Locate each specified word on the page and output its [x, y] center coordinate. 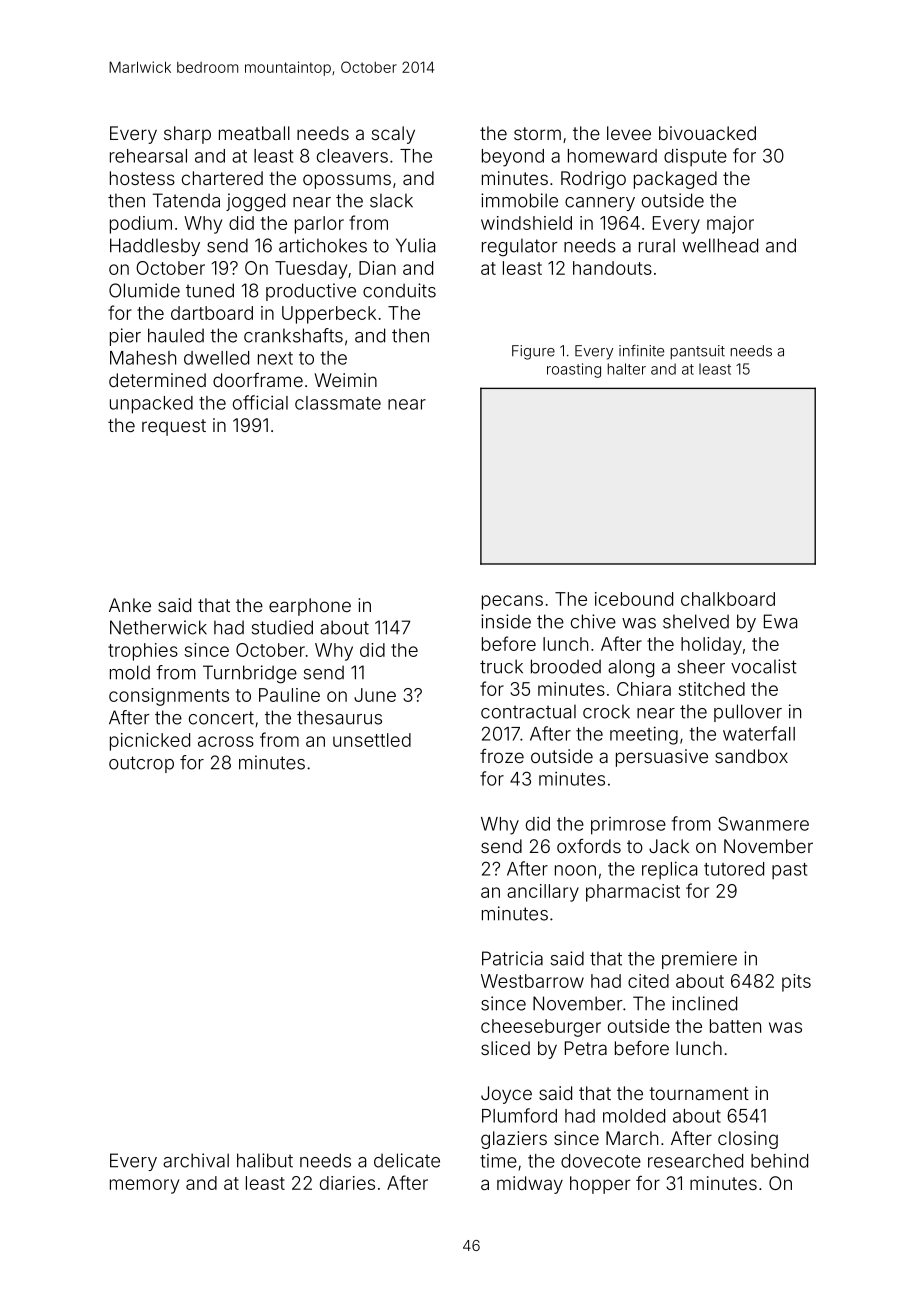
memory [144, 1186]
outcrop [141, 764]
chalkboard [728, 599]
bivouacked [707, 133]
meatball [254, 133]
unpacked [151, 405]
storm [537, 133]
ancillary [543, 893]
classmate [338, 403]
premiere [699, 960]
